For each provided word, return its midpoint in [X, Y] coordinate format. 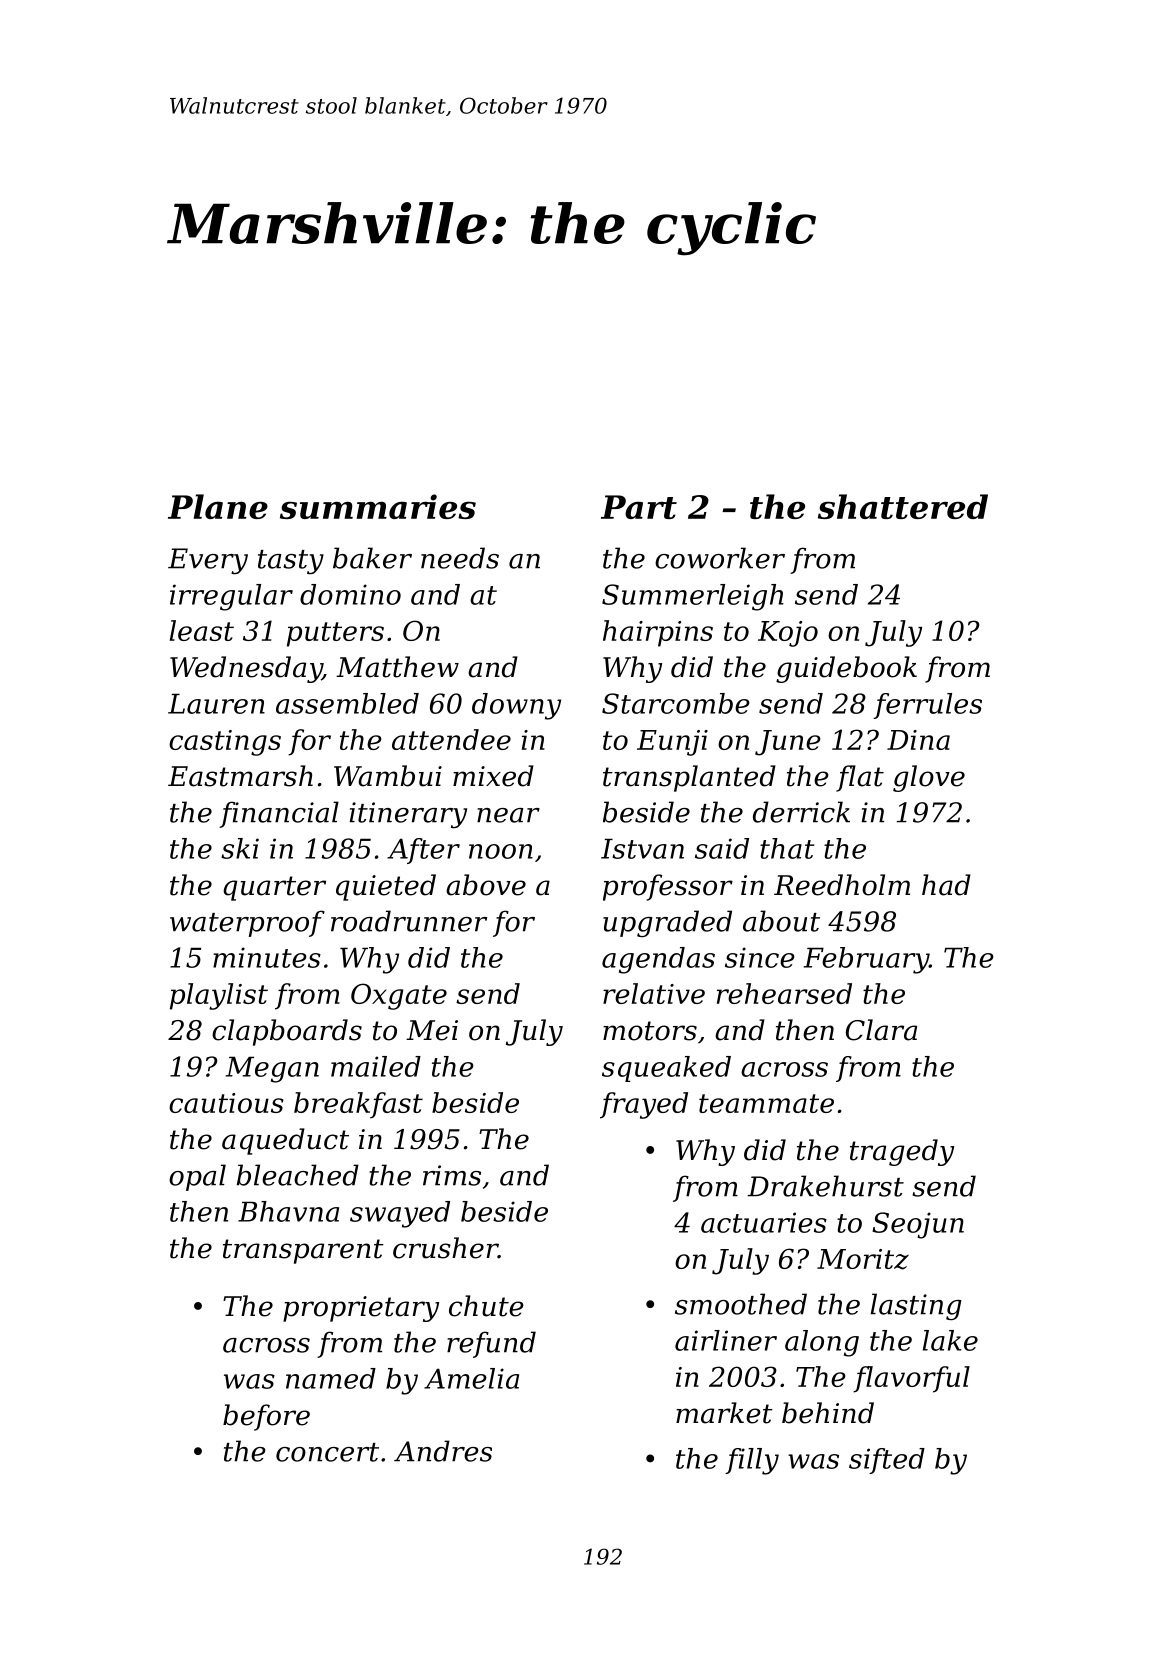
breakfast [358, 1105]
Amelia [471, 1378]
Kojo [788, 634]
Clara [881, 1030]
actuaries [764, 1222]
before [266, 1417]
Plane [218, 506]
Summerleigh [693, 597]
